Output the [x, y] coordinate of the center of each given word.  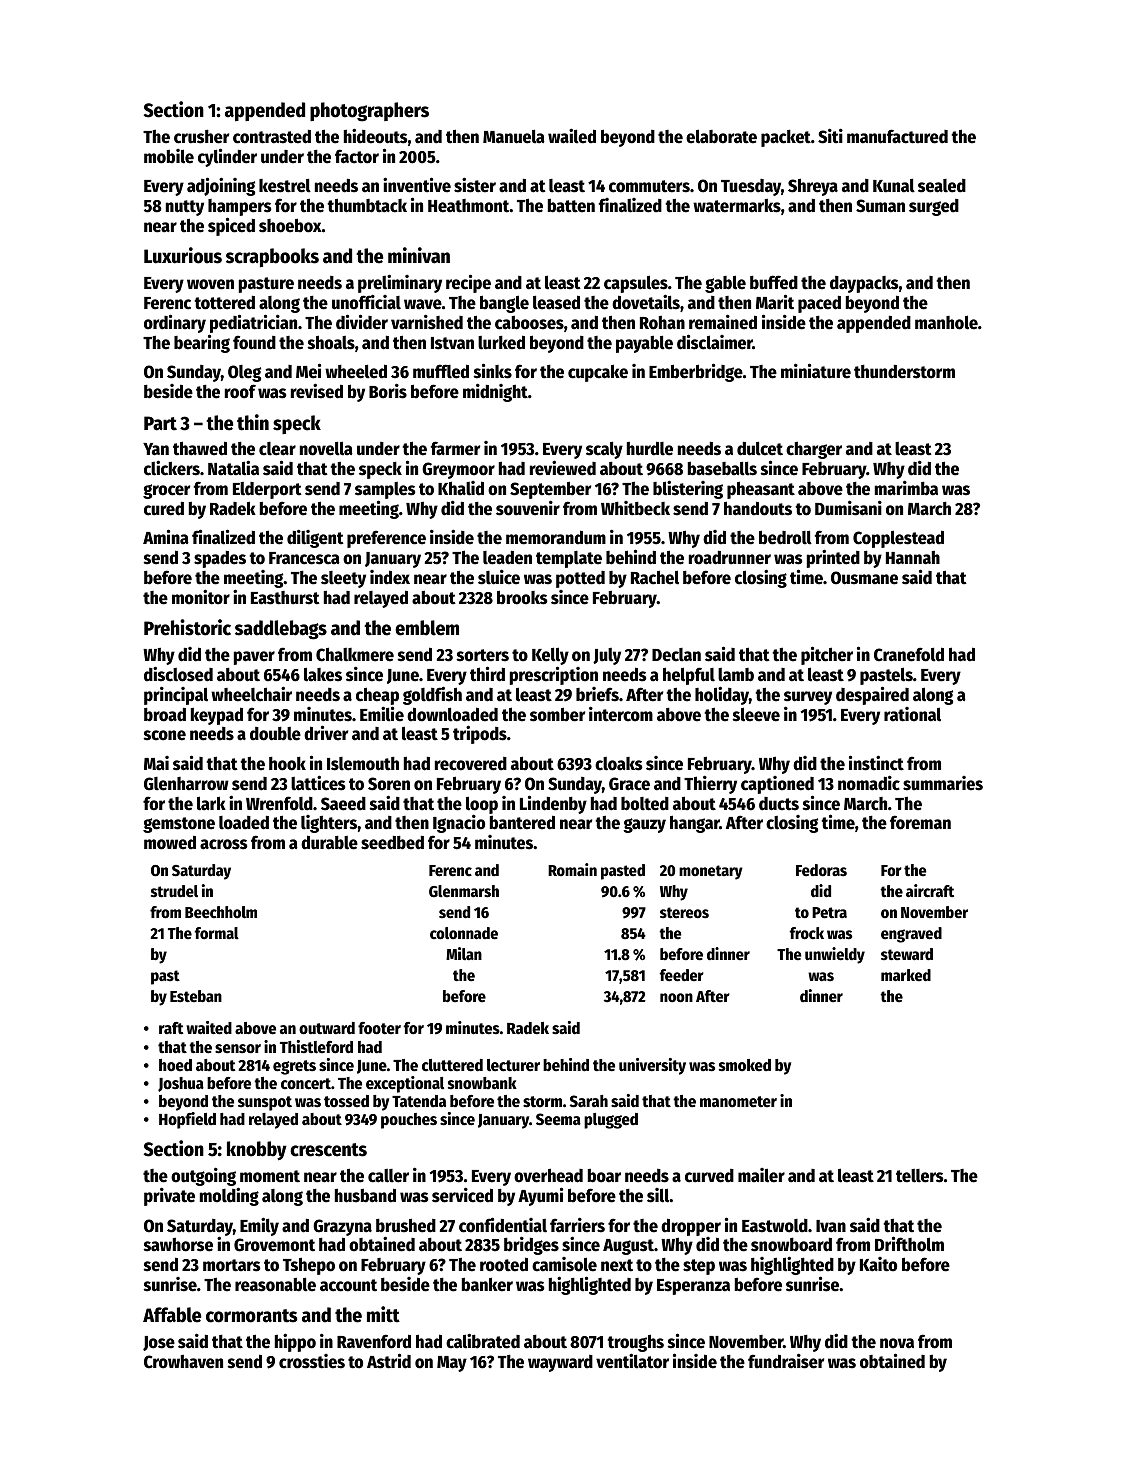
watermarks [737, 206]
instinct [876, 763]
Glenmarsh [464, 891]
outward [327, 1028]
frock [807, 933]
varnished [427, 322]
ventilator [632, 1361]
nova [897, 1343]
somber [557, 714]
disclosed [178, 674]
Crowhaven [183, 1362]
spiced [231, 226]
